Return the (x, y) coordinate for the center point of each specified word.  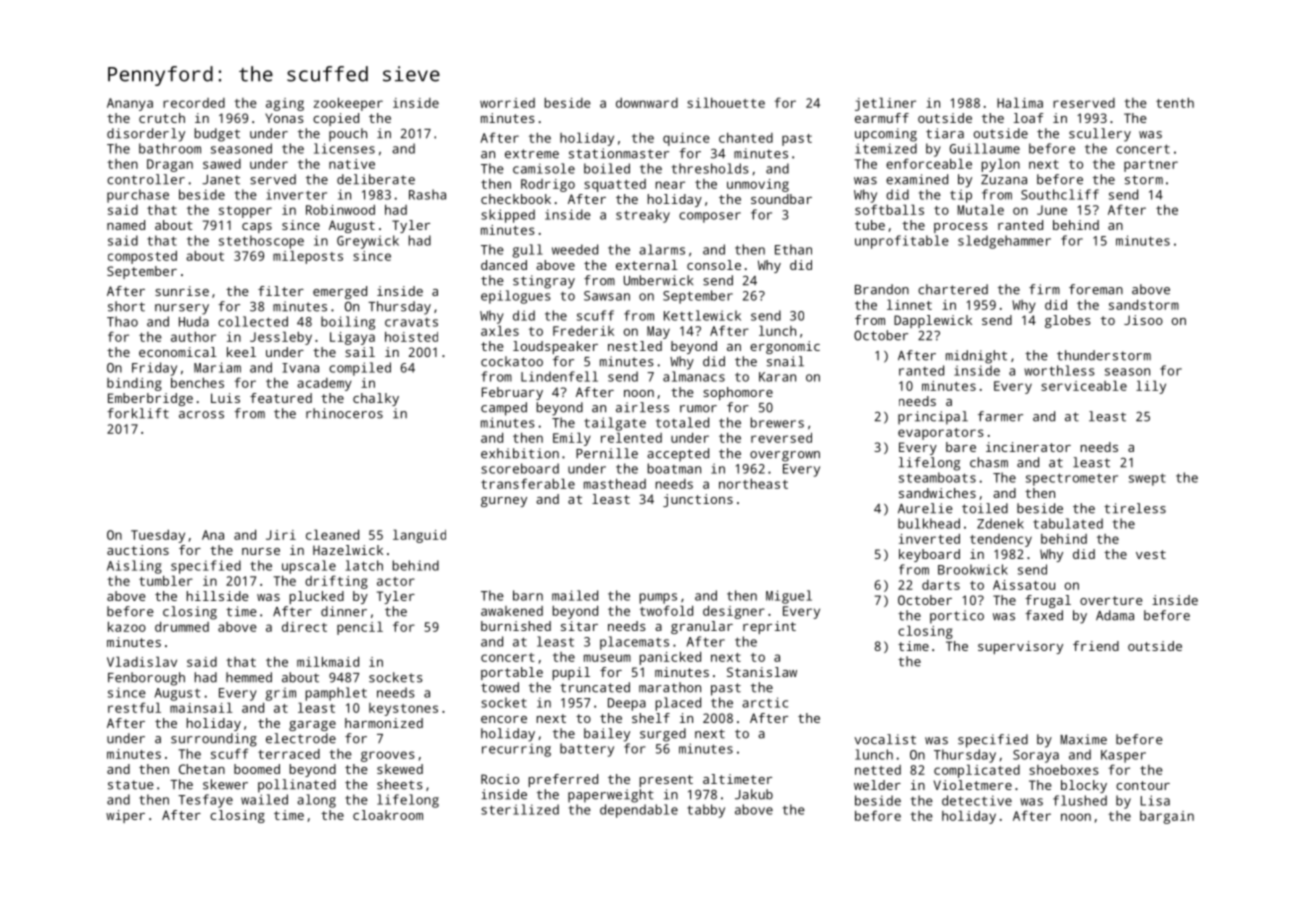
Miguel (789, 597)
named (126, 225)
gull (527, 251)
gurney (504, 502)
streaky (643, 216)
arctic (765, 702)
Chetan (202, 769)
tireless (1135, 508)
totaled (682, 422)
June (1052, 210)
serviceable (1084, 385)
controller (146, 179)
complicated (977, 771)
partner (1151, 166)
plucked (317, 597)
